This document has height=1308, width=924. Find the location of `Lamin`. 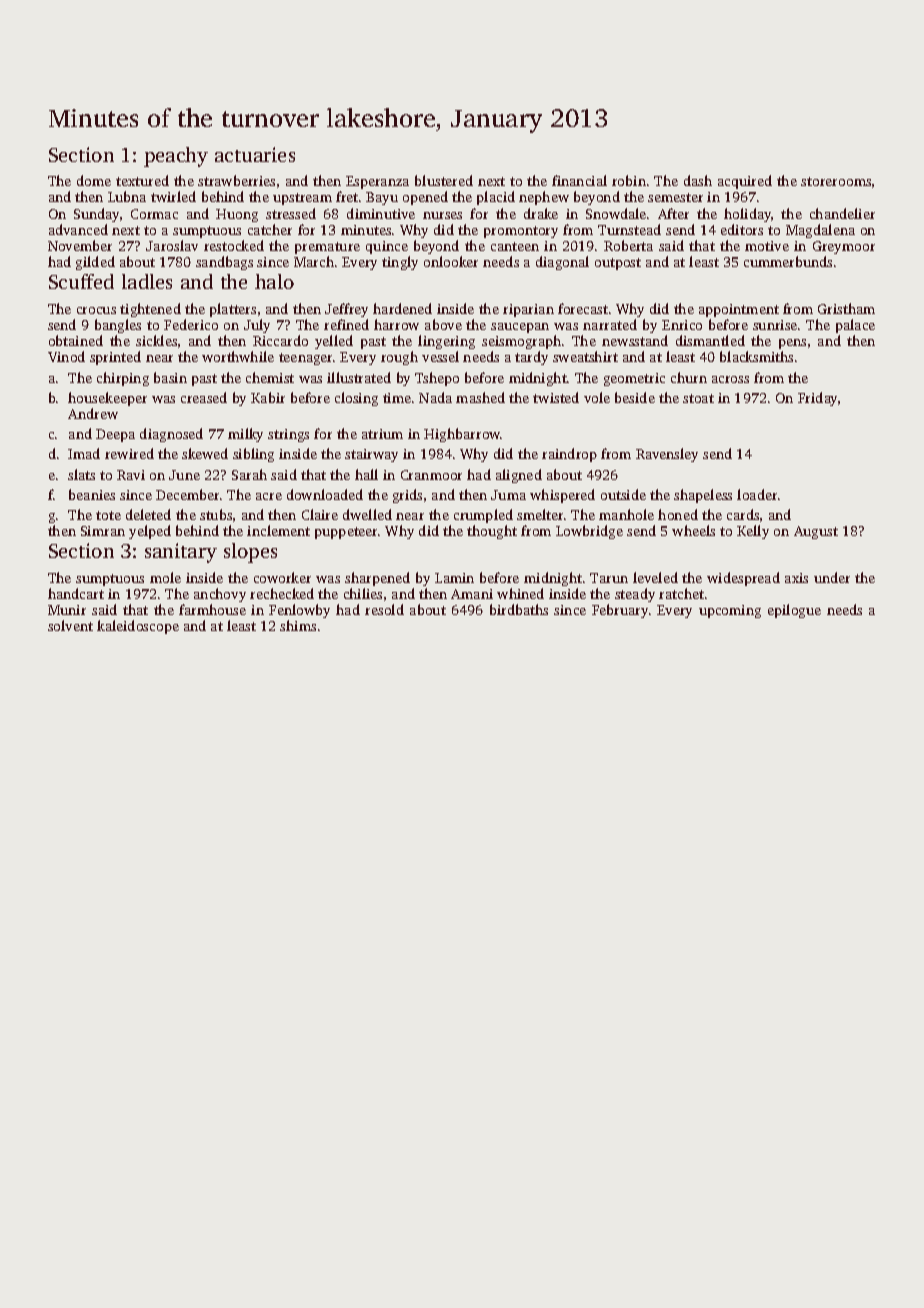

Lamin is located at coordinates (454, 578).
